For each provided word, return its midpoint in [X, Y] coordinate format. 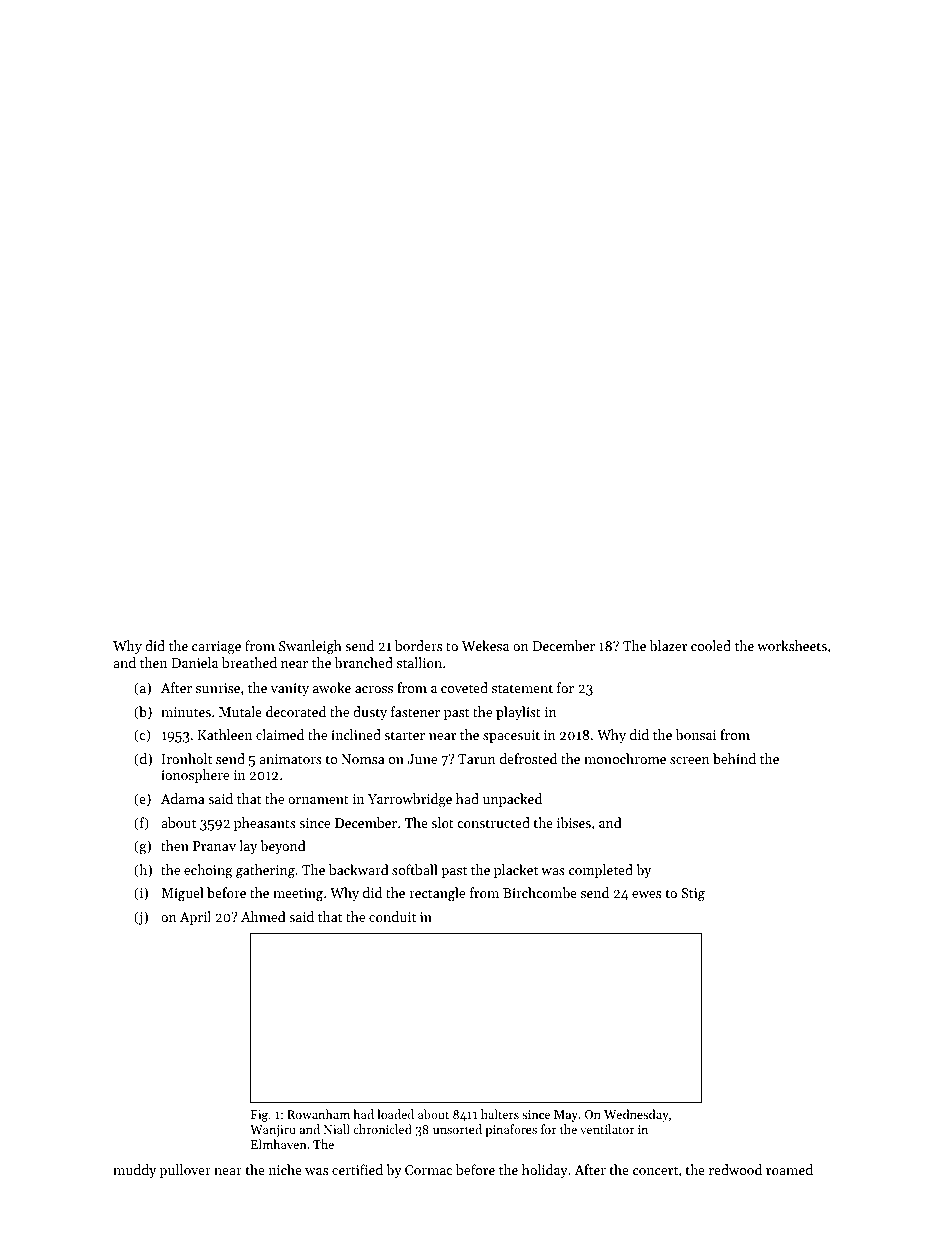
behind [734, 758]
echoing [208, 871]
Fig [259, 1116]
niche [285, 1169]
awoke [332, 687]
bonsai [696, 734]
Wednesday [636, 1115]
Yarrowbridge [410, 800]
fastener [415, 711]
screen [690, 760]
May [566, 1116]
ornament [318, 799]
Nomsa [363, 759]
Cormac [428, 1170]
